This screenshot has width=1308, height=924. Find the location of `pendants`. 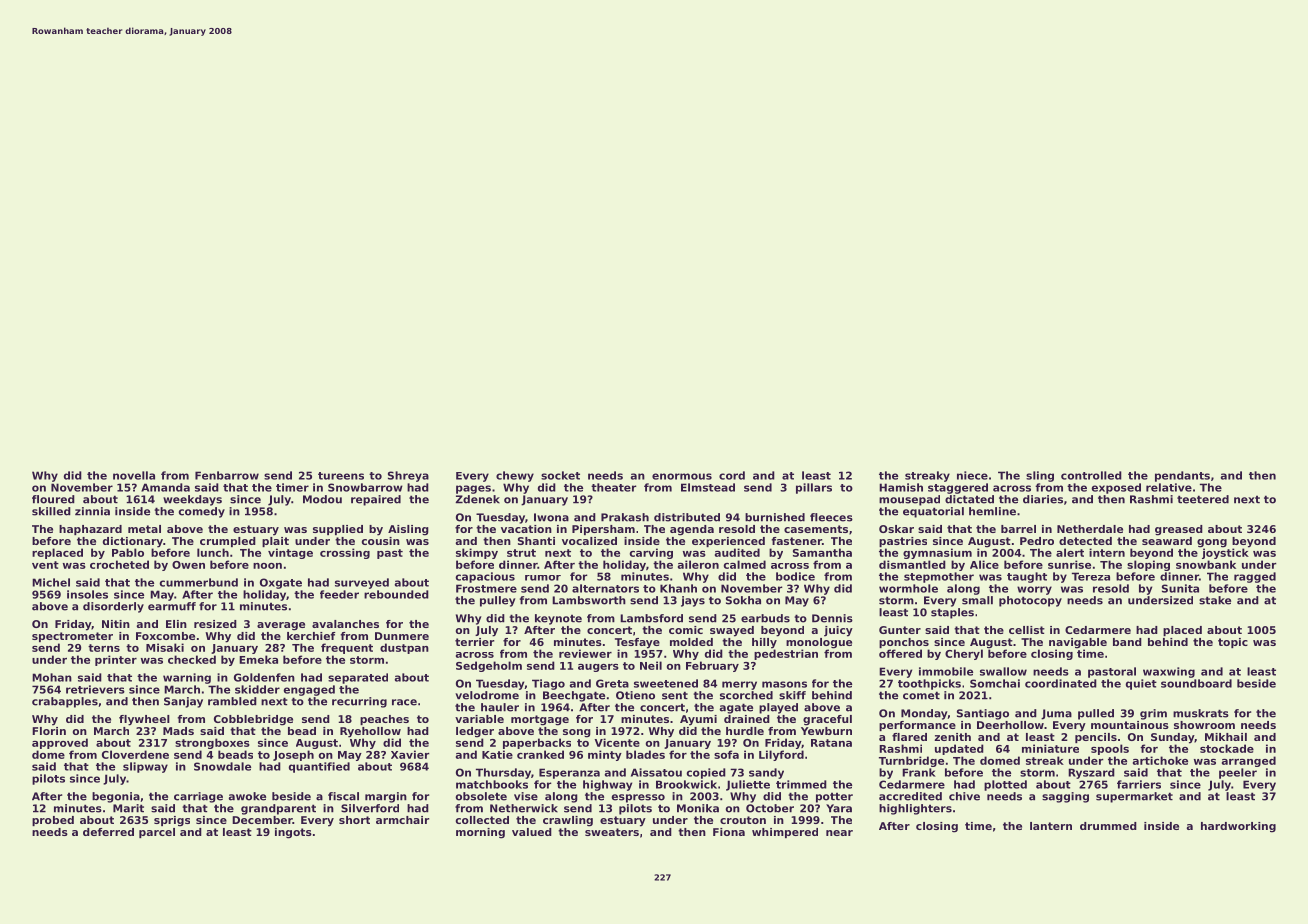

pendants is located at coordinates (1182, 476).
